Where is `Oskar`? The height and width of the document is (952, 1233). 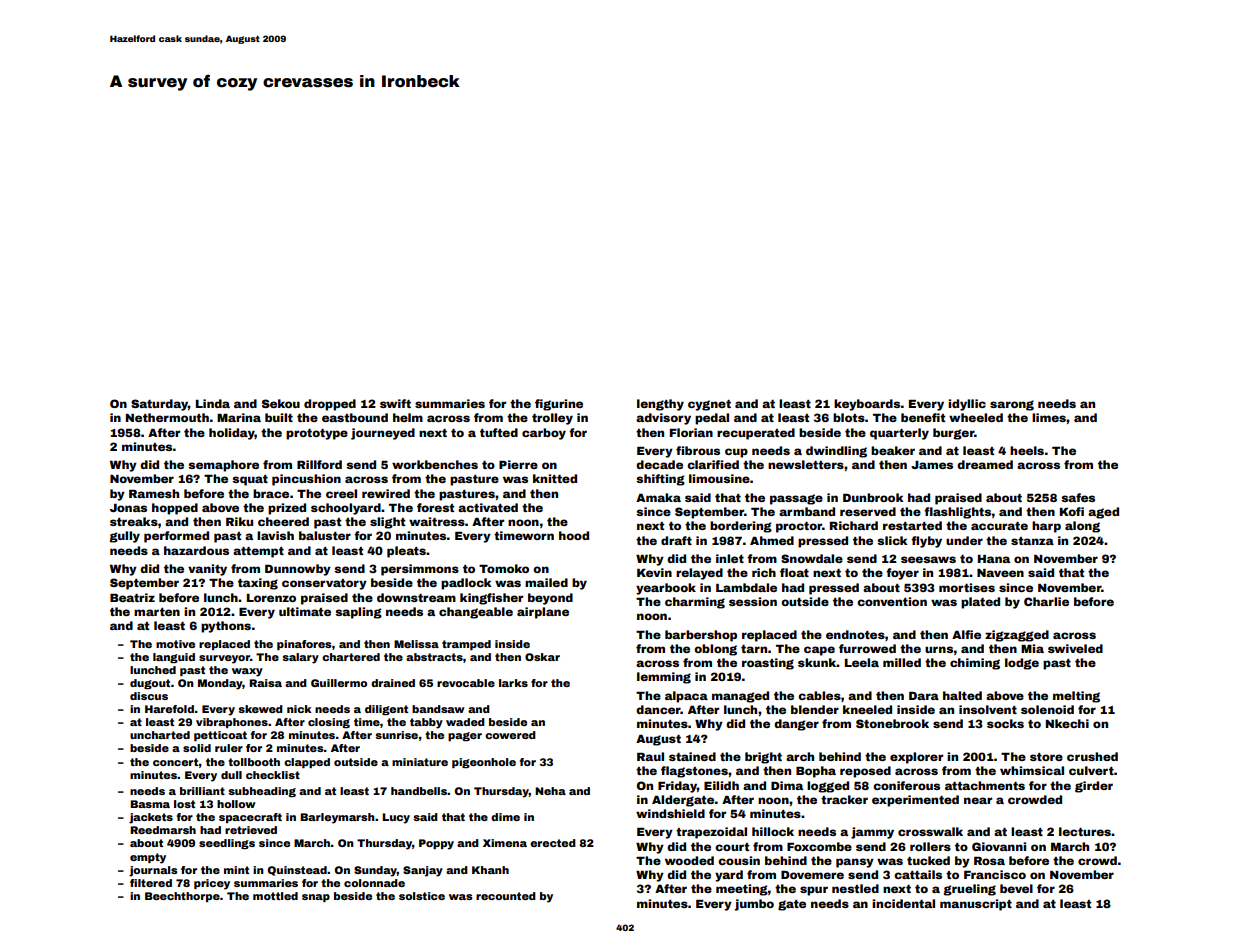
Oskar is located at coordinates (542, 657).
